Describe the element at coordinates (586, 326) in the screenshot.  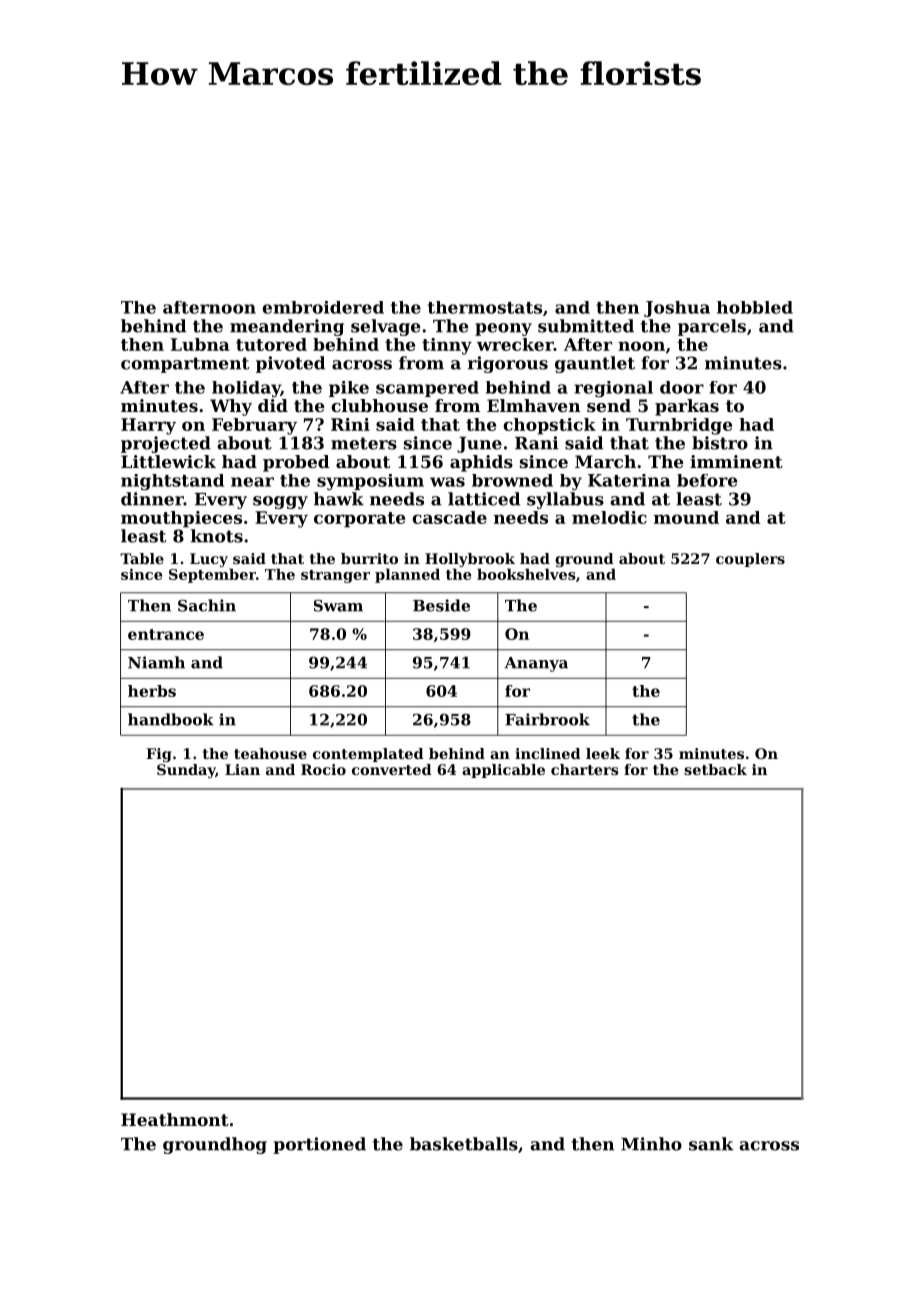
I see `submitted` at that location.
